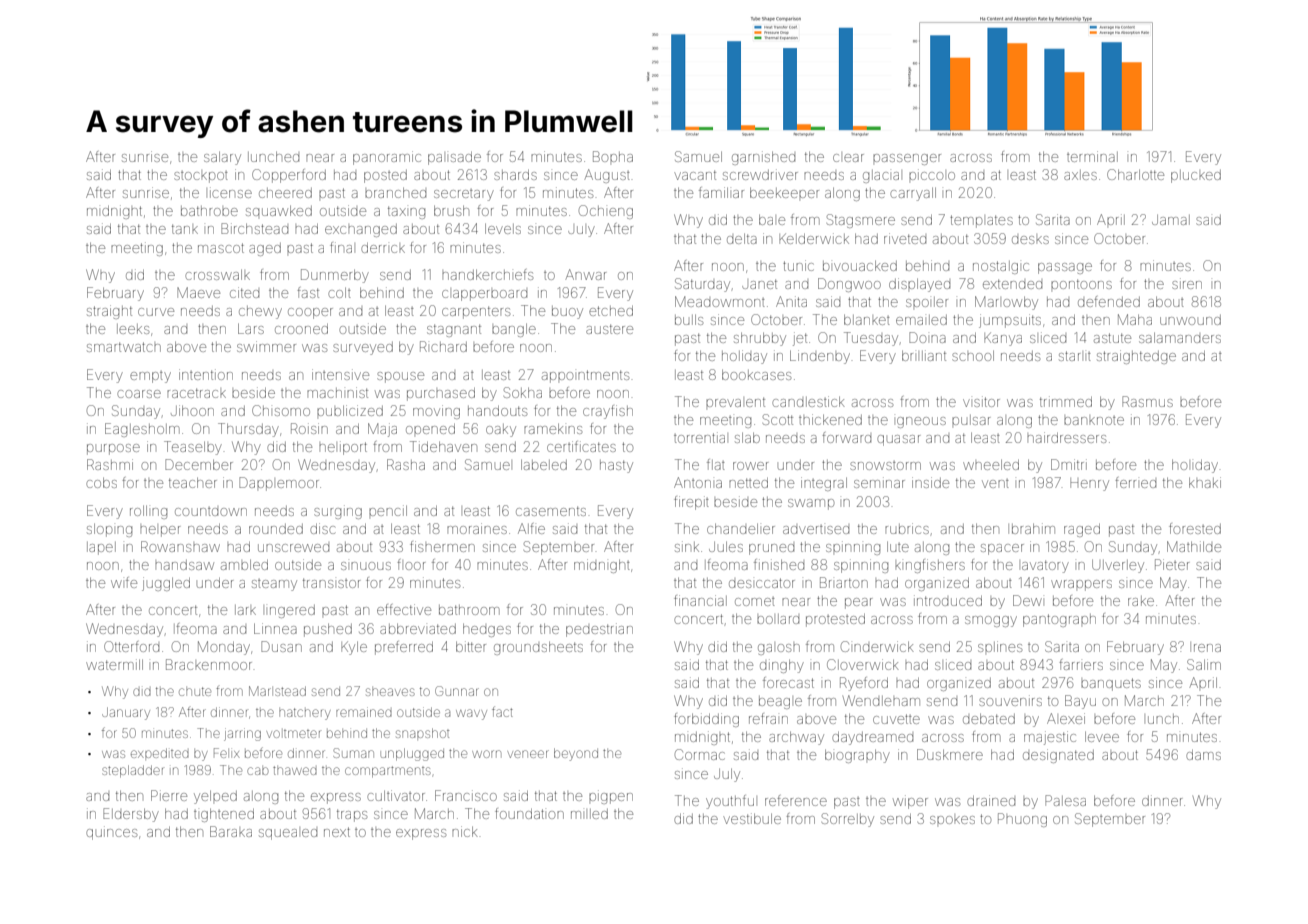 Image resolution: width=1308 pixels, height=924 pixels. What do you see at coordinates (1172, 564) in the image?
I see `Pieter` at bounding box center [1172, 564].
